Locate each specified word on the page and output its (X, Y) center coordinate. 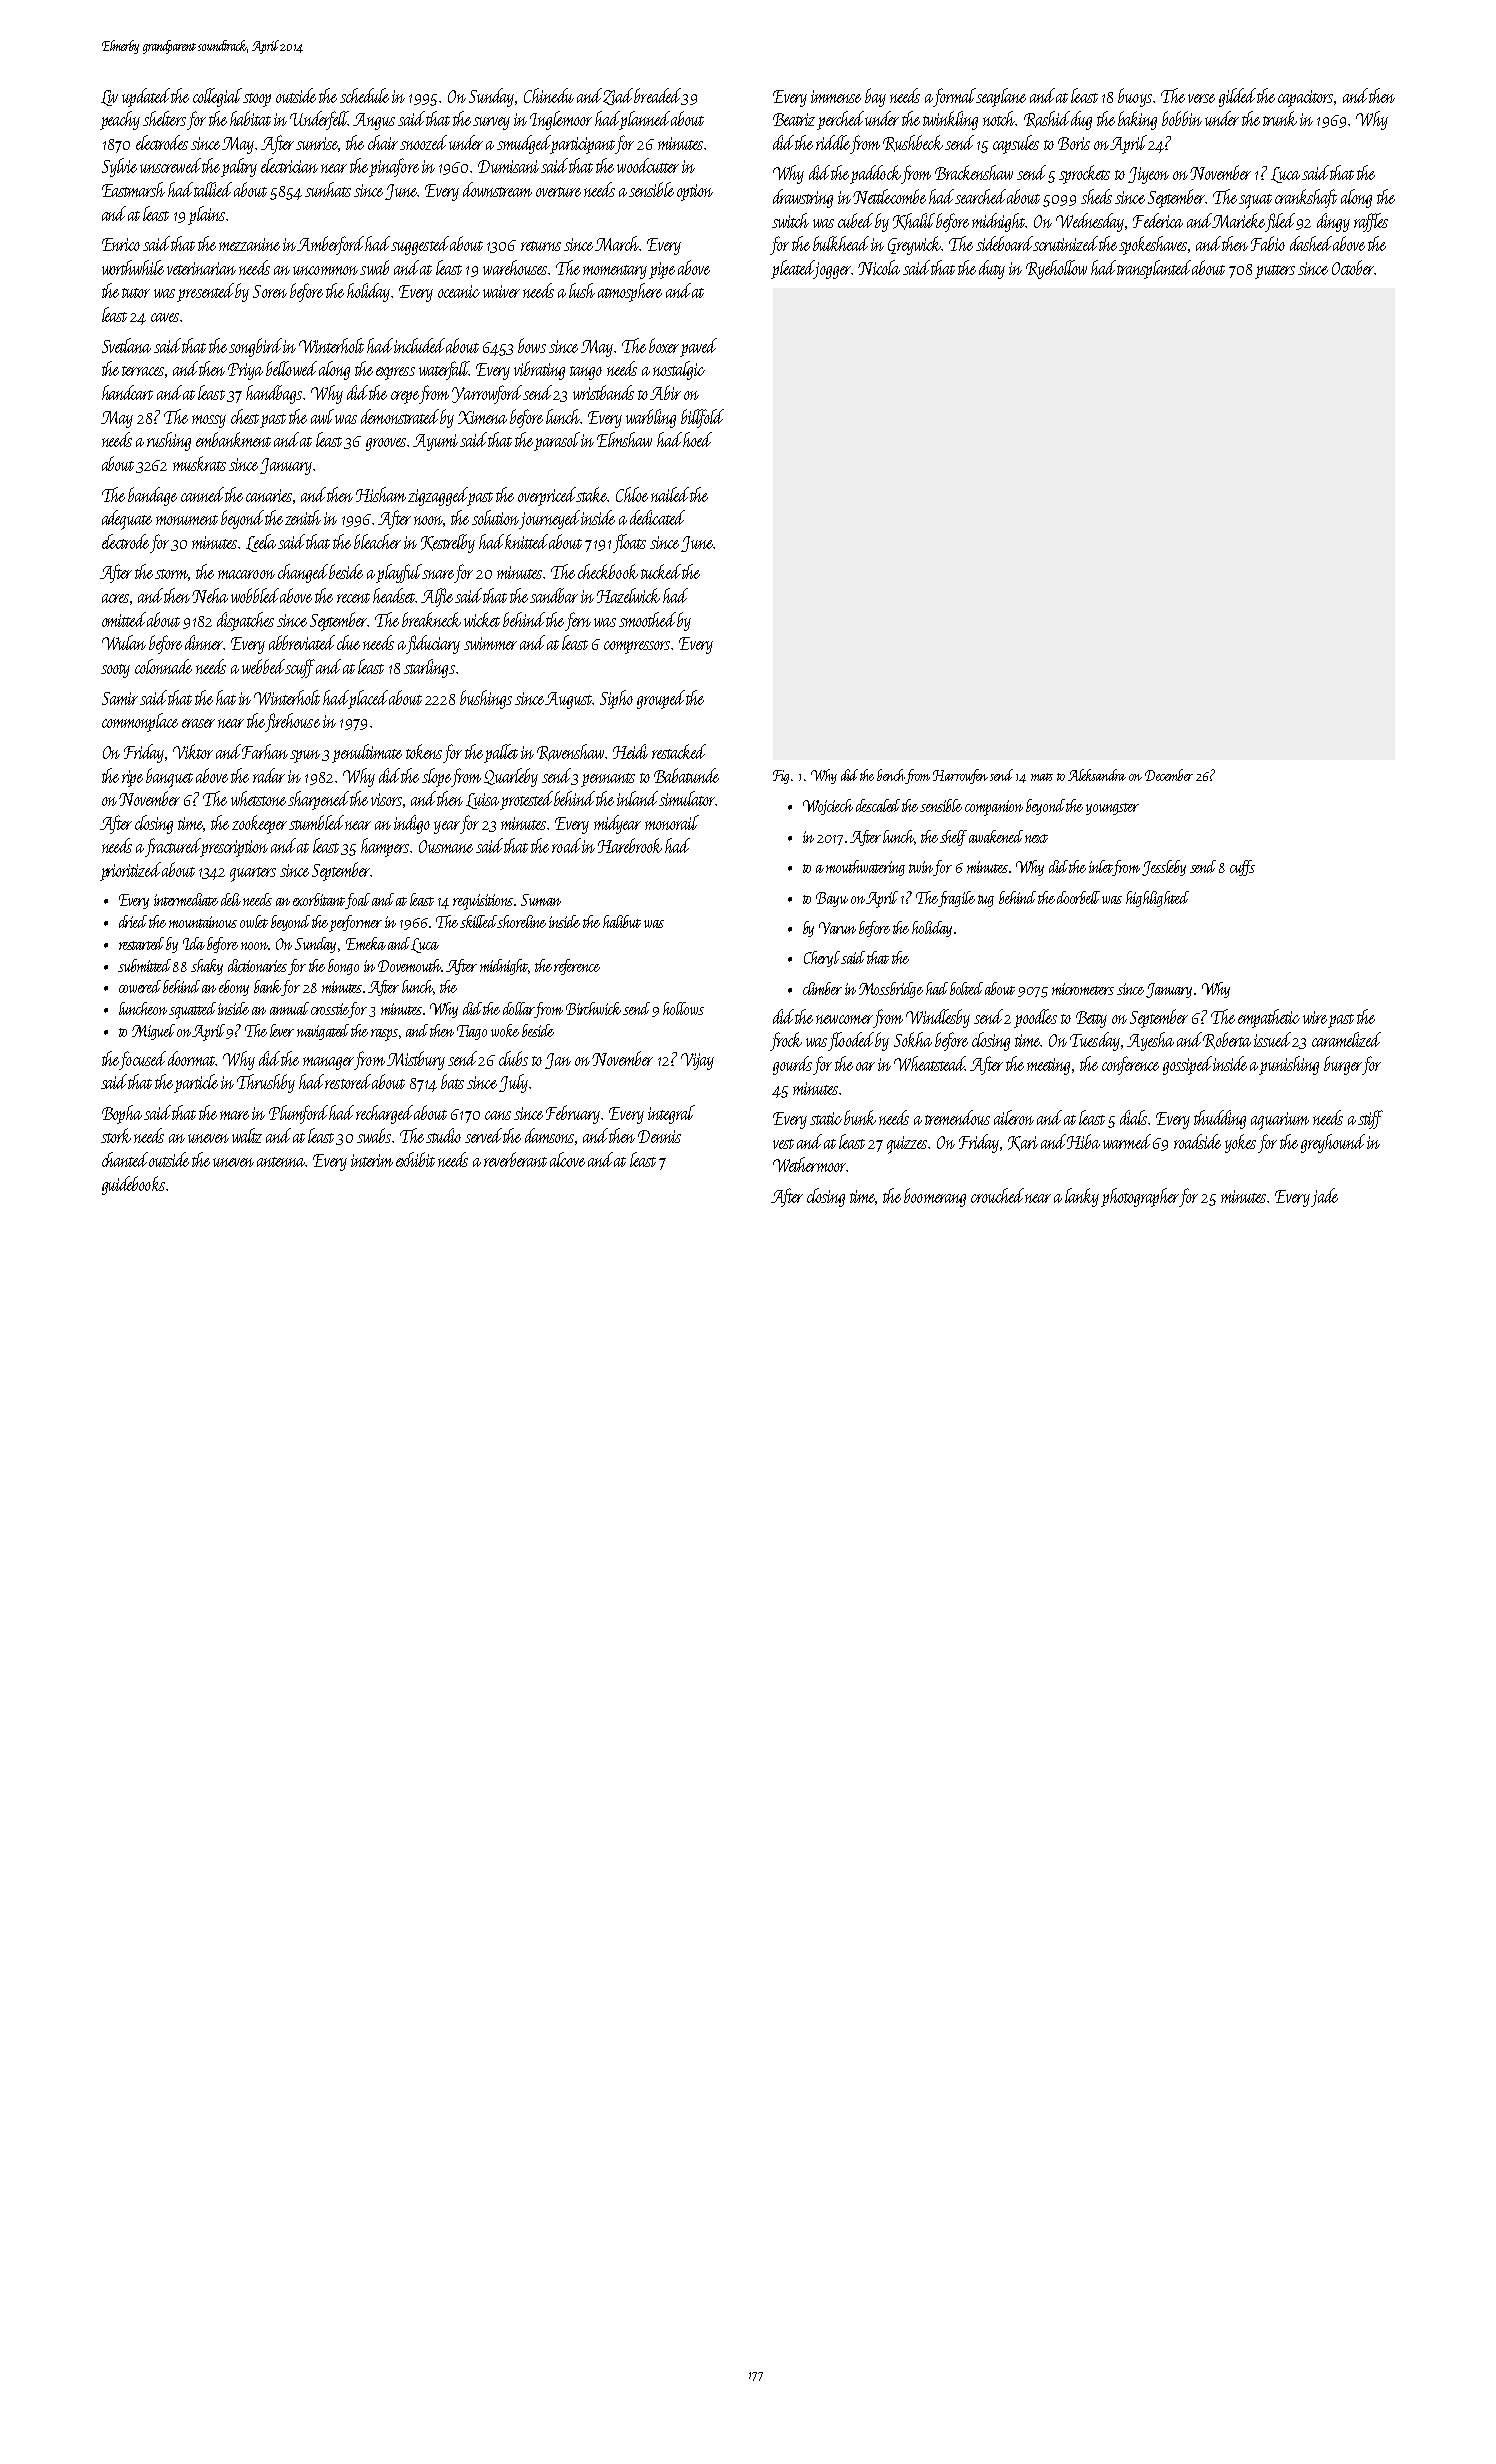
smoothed (647, 619)
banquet (169, 778)
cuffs (1242, 868)
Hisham (381, 494)
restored (348, 1081)
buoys (1135, 97)
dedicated (657, 517)
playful (399, 573)
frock (786, 1041)
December (1169, 775)
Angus (374, 121)
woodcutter (648, 165)
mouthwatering (865, 868)
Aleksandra (1097, 775)
